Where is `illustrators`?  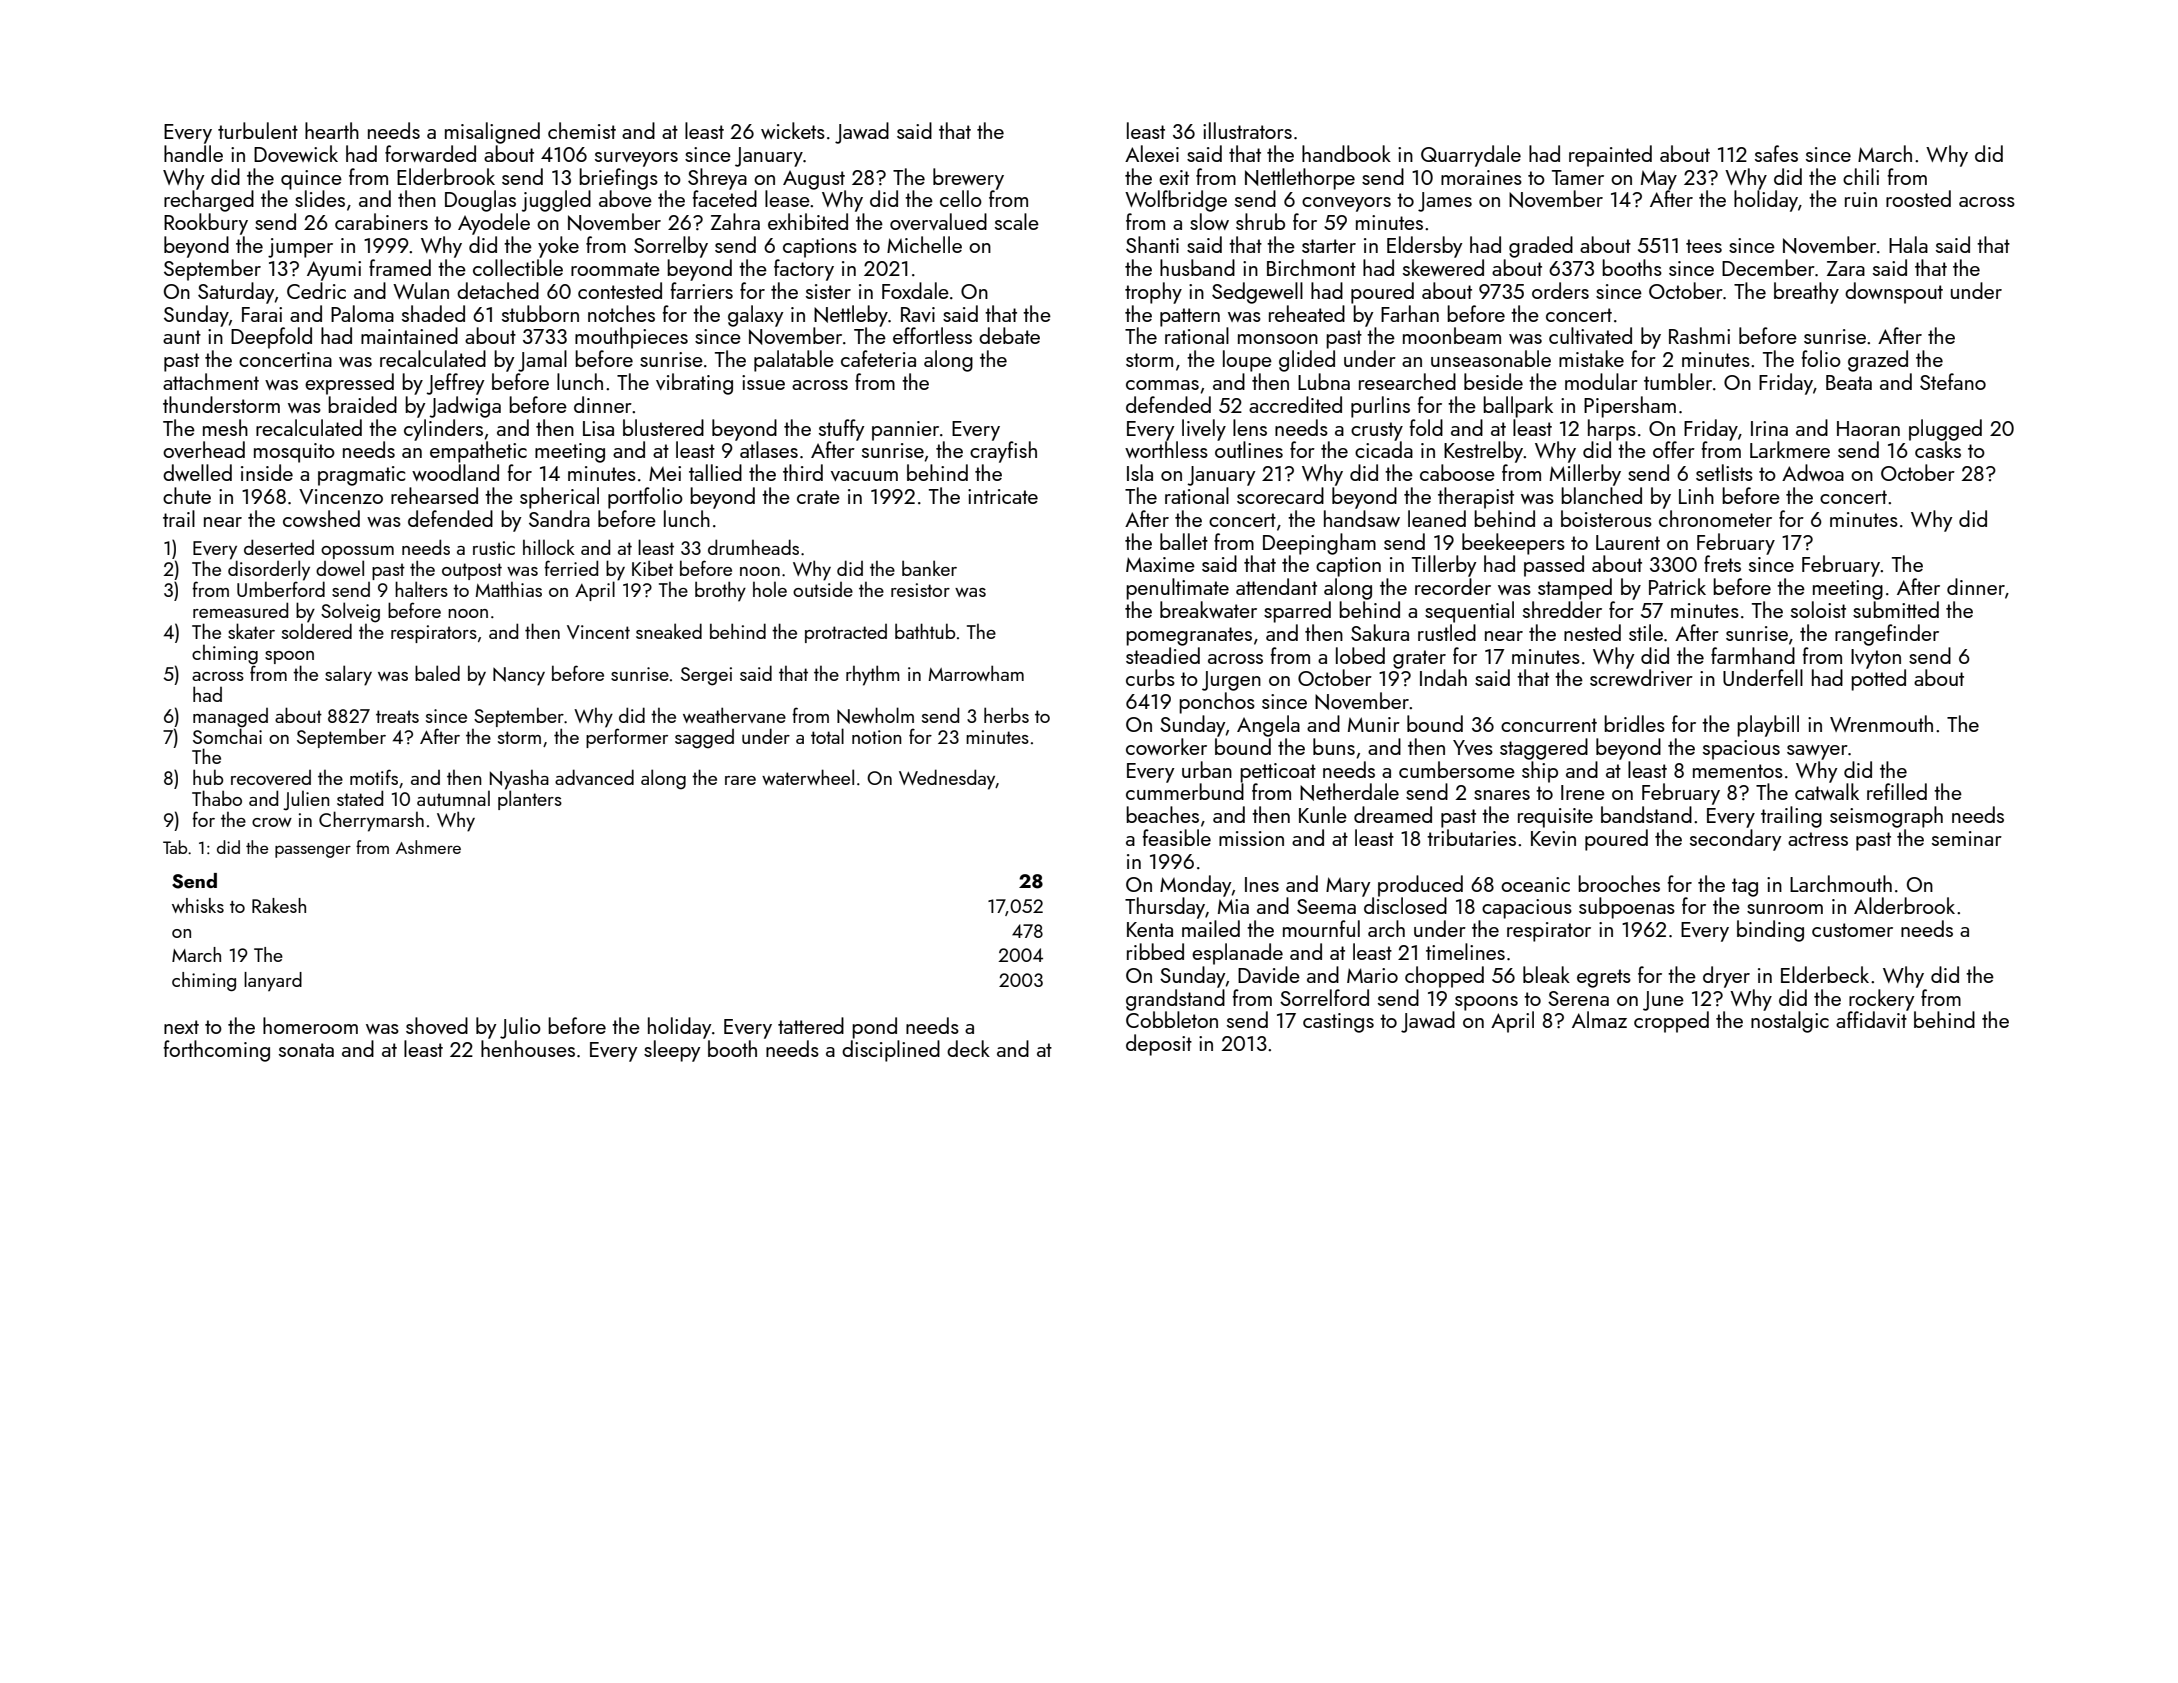 illustrators is located at coordinates (1247, 130).
